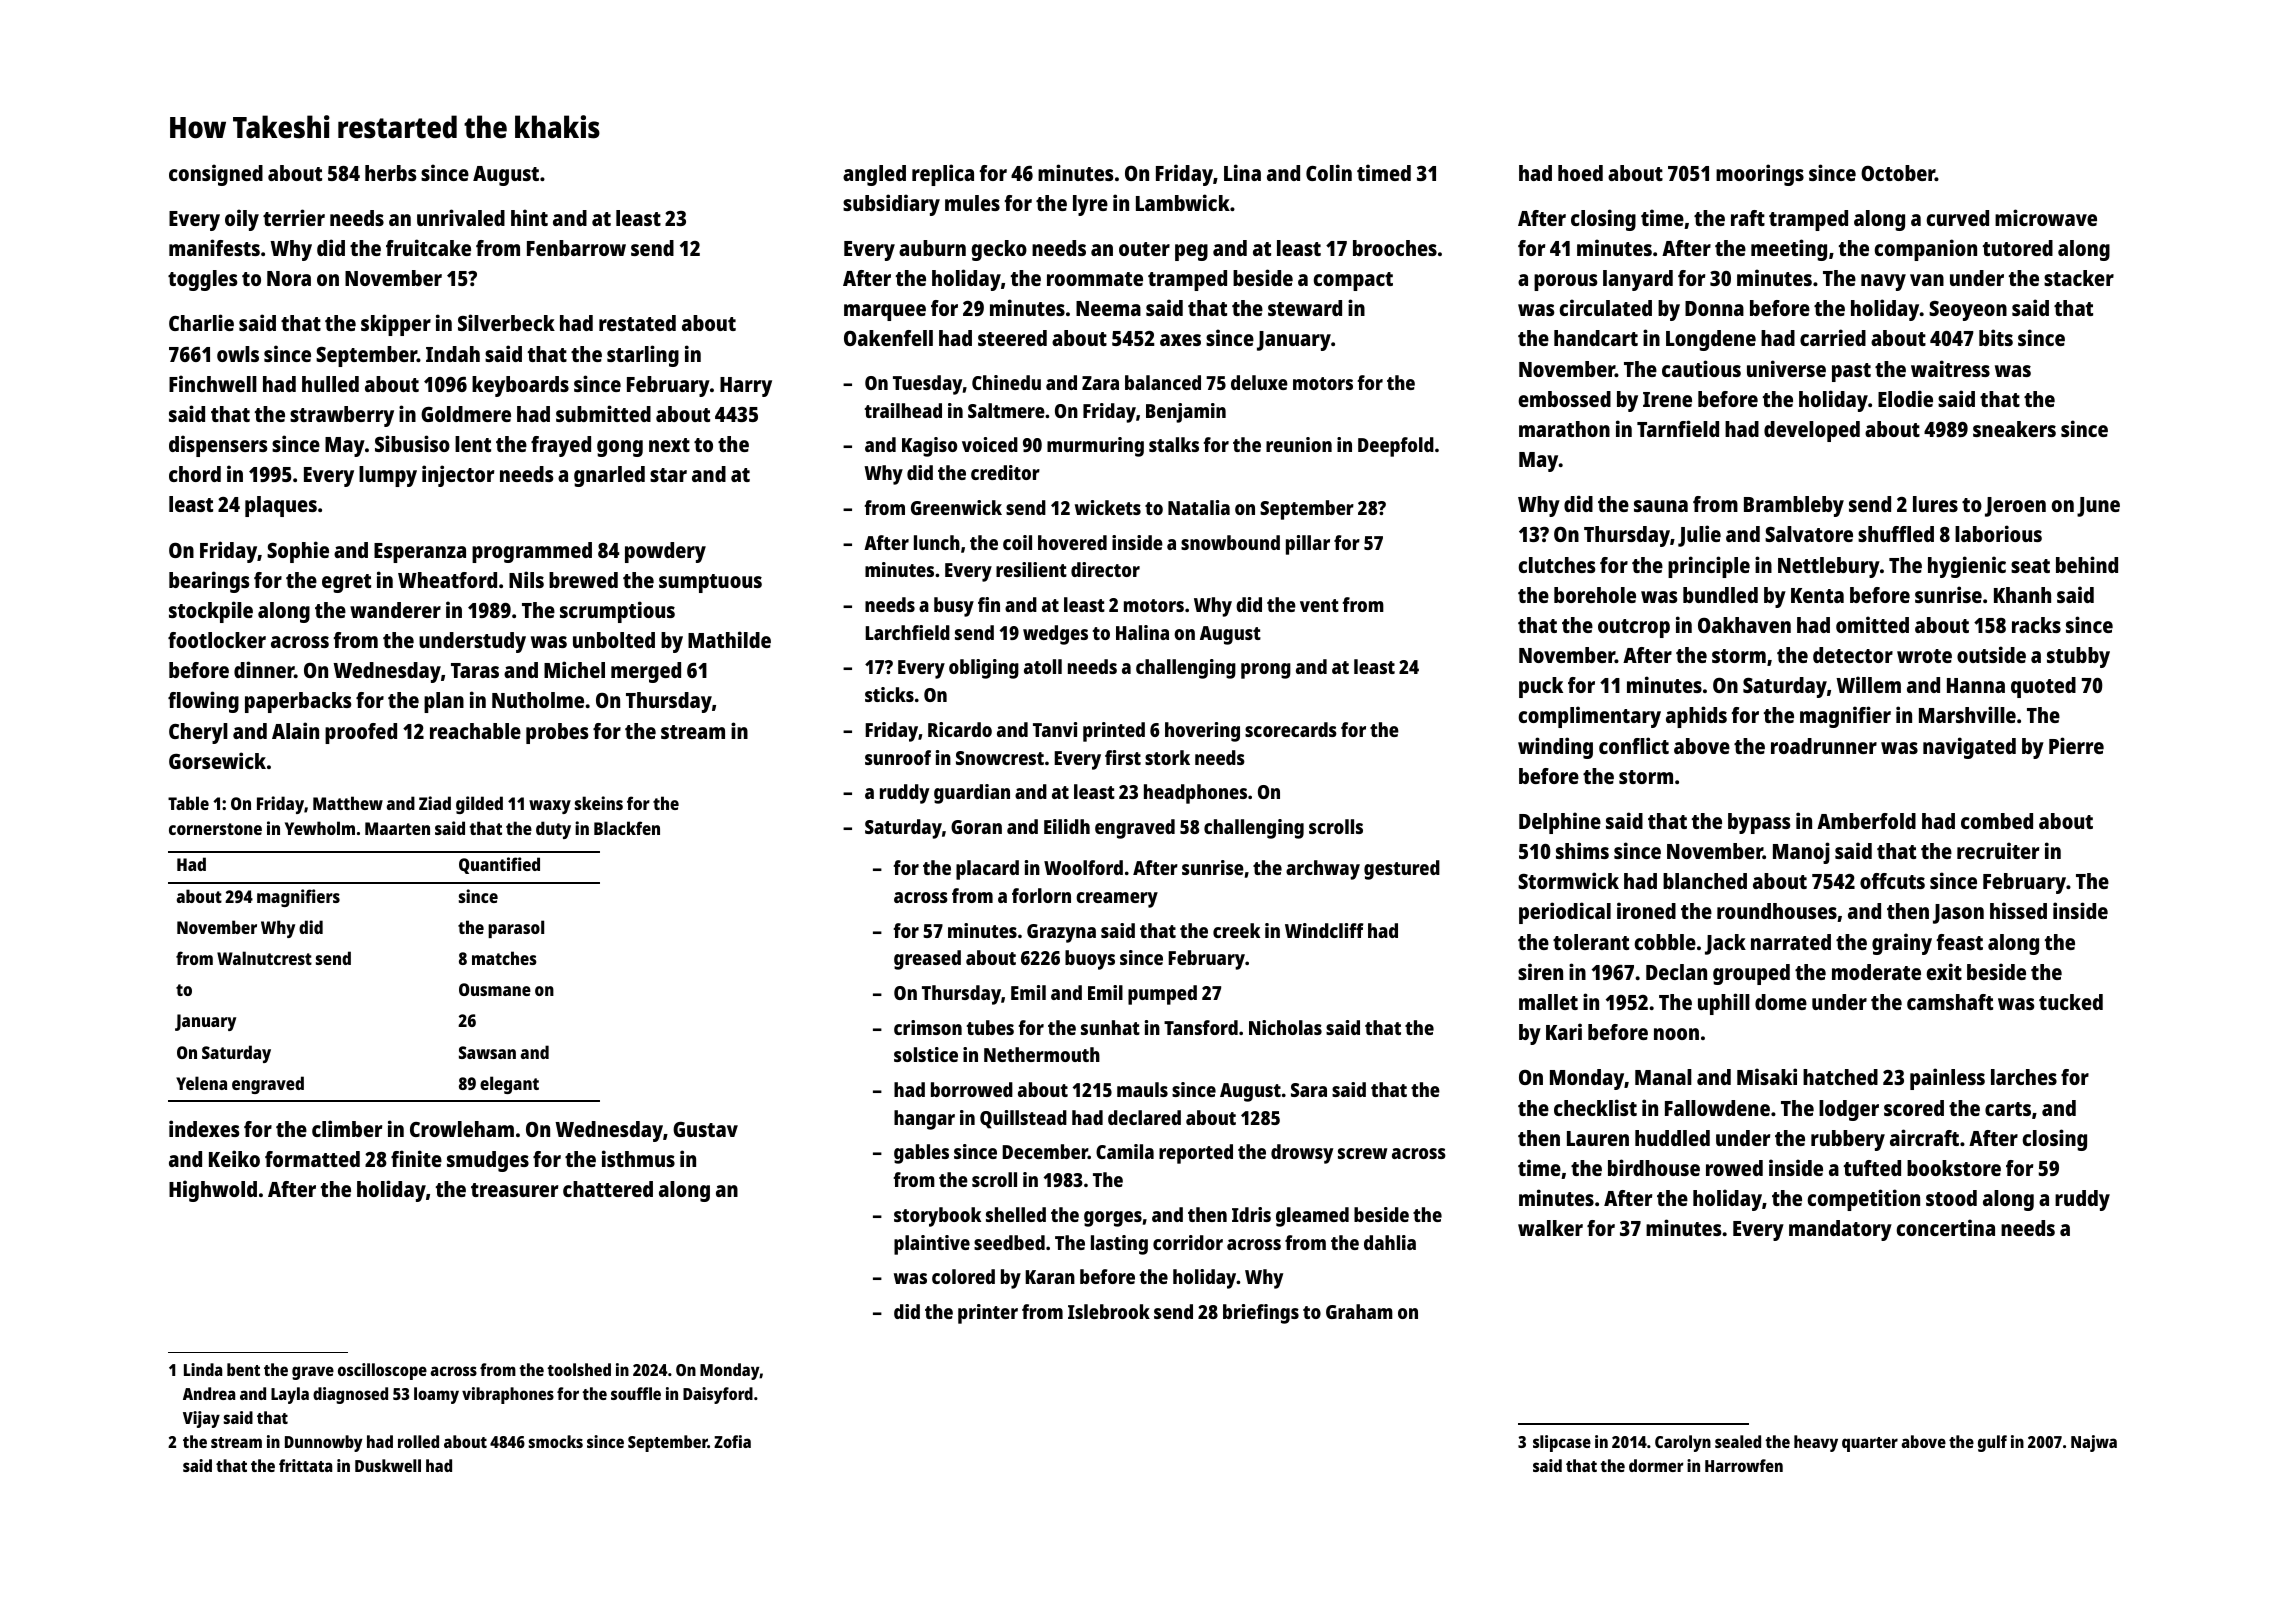  Describe the element at coordinates (988, 1314) in the screenshot. I see `printer` at that location.
